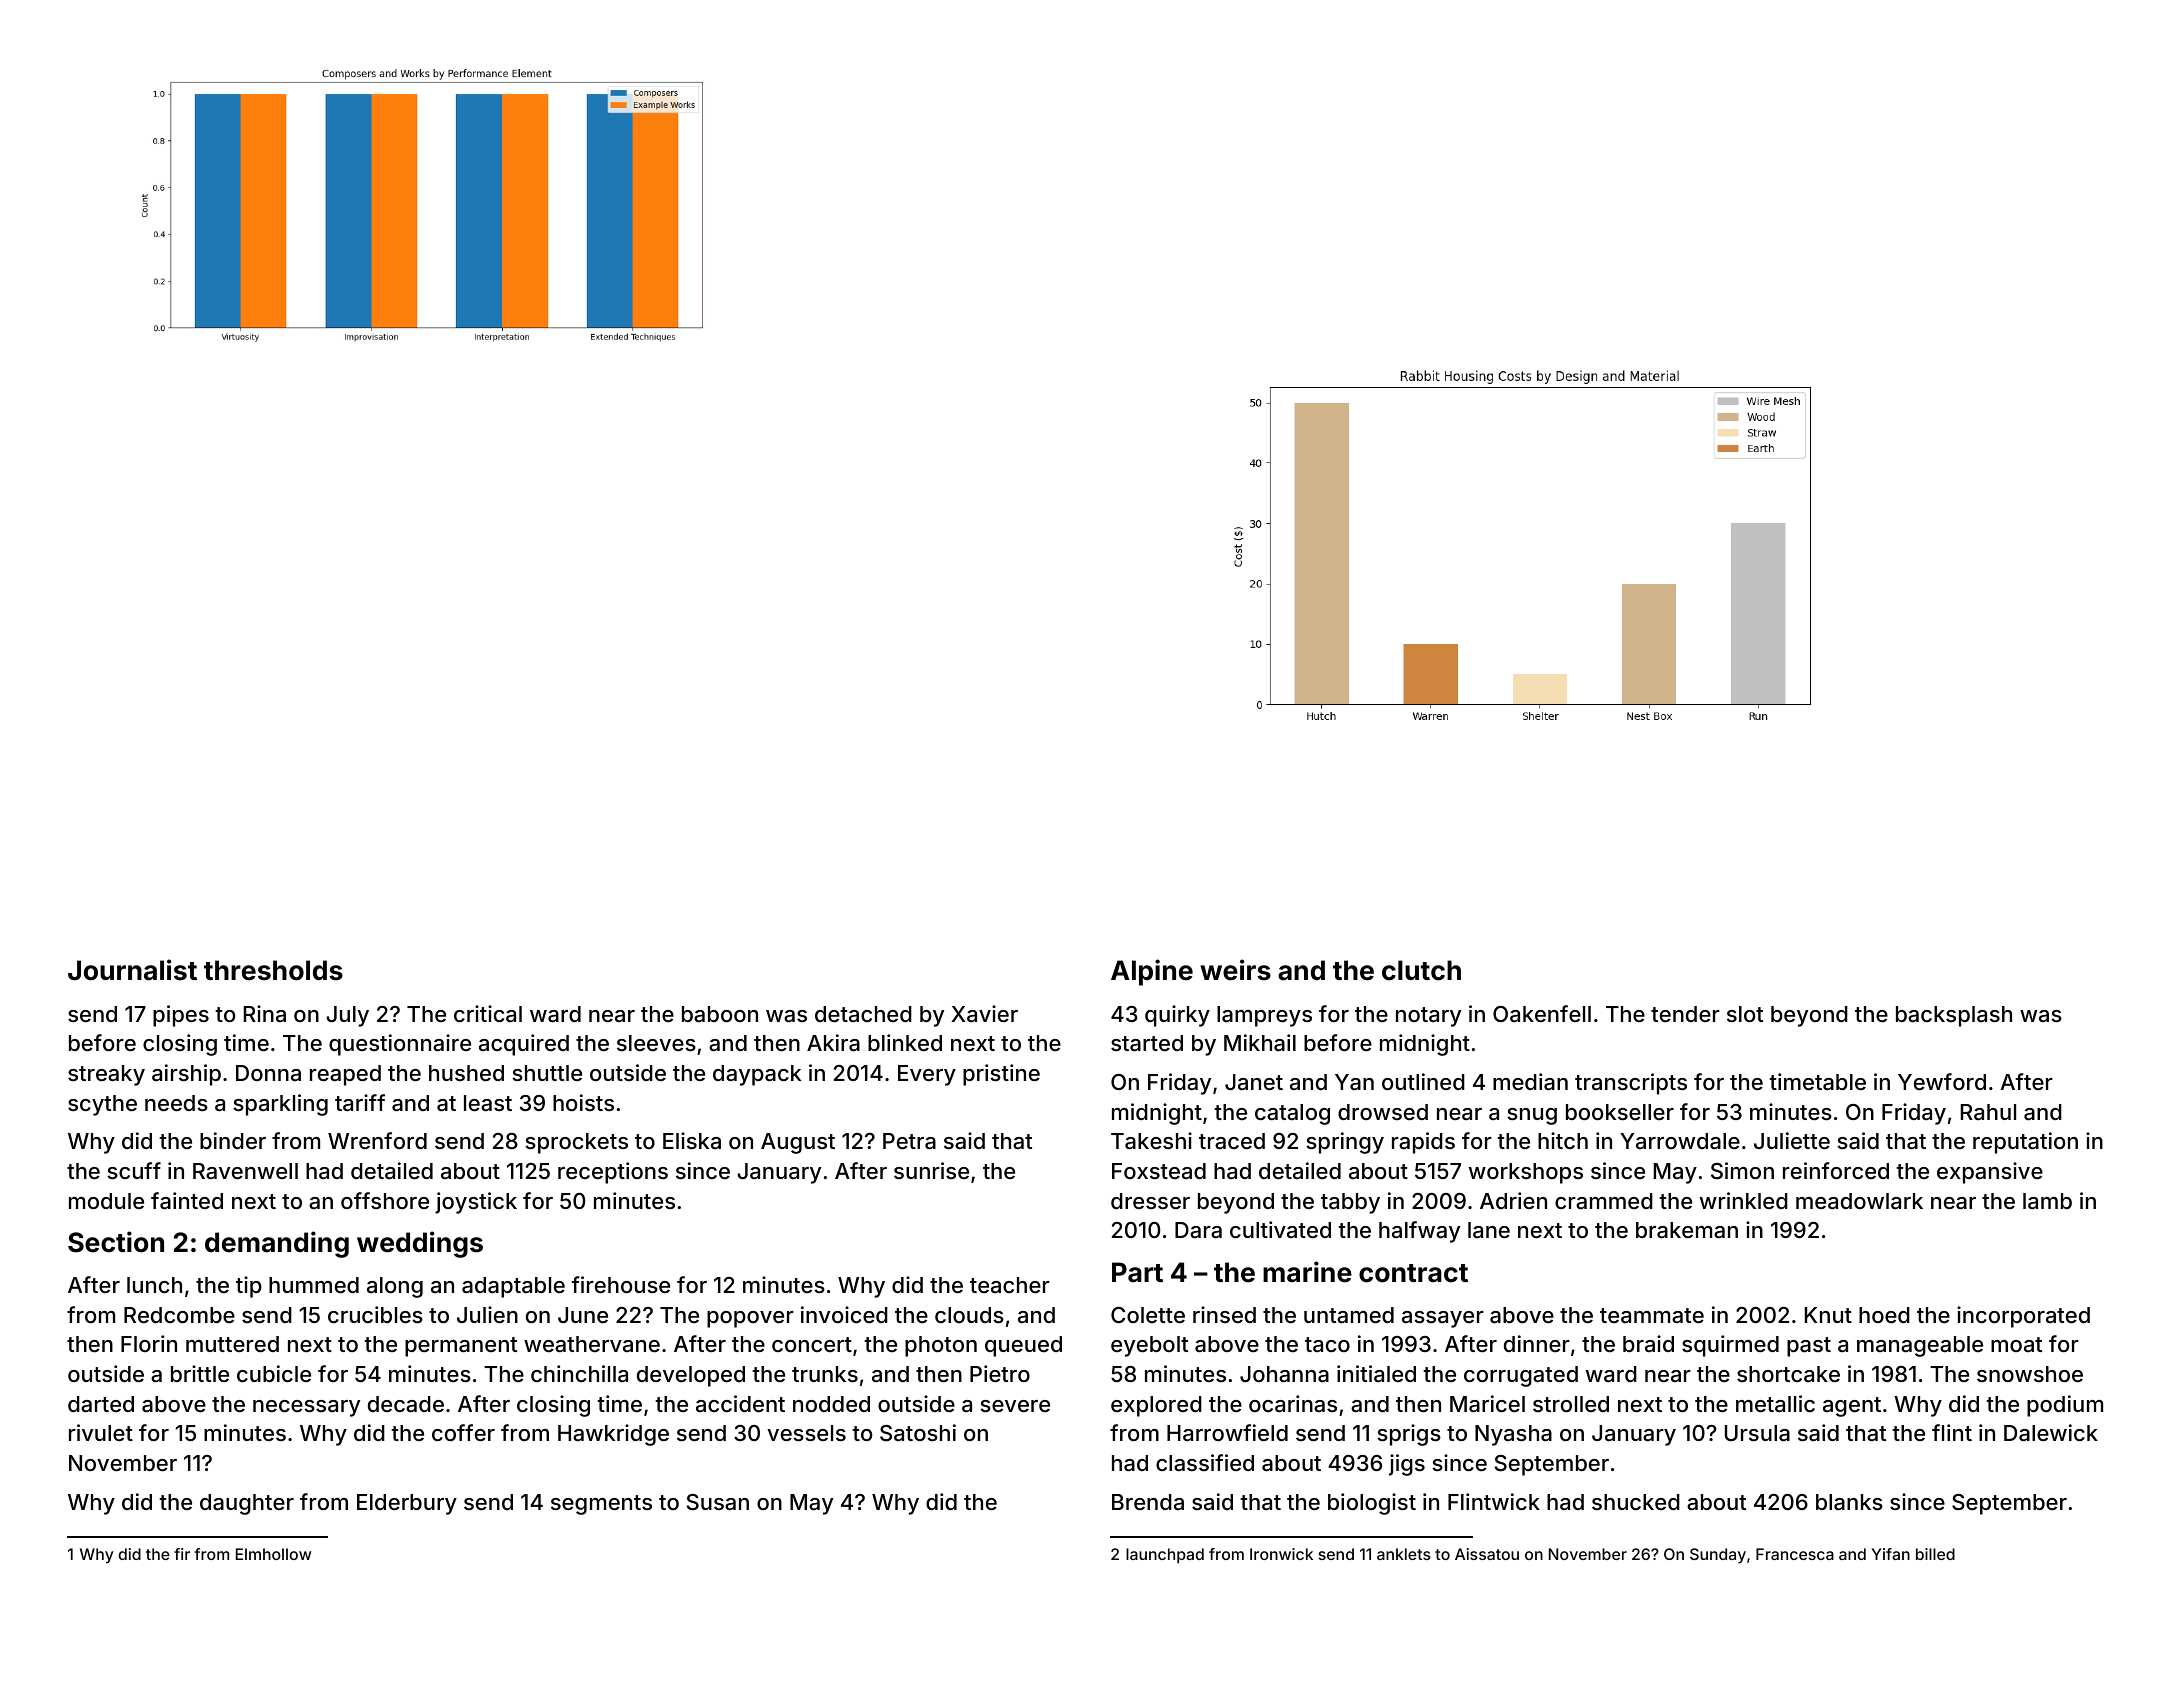 The height and width of the document is (1683, 2178). What do you see at coordinates (1421, 970) in the document?
I see `clutch` at bounding box center [1421, 970].
